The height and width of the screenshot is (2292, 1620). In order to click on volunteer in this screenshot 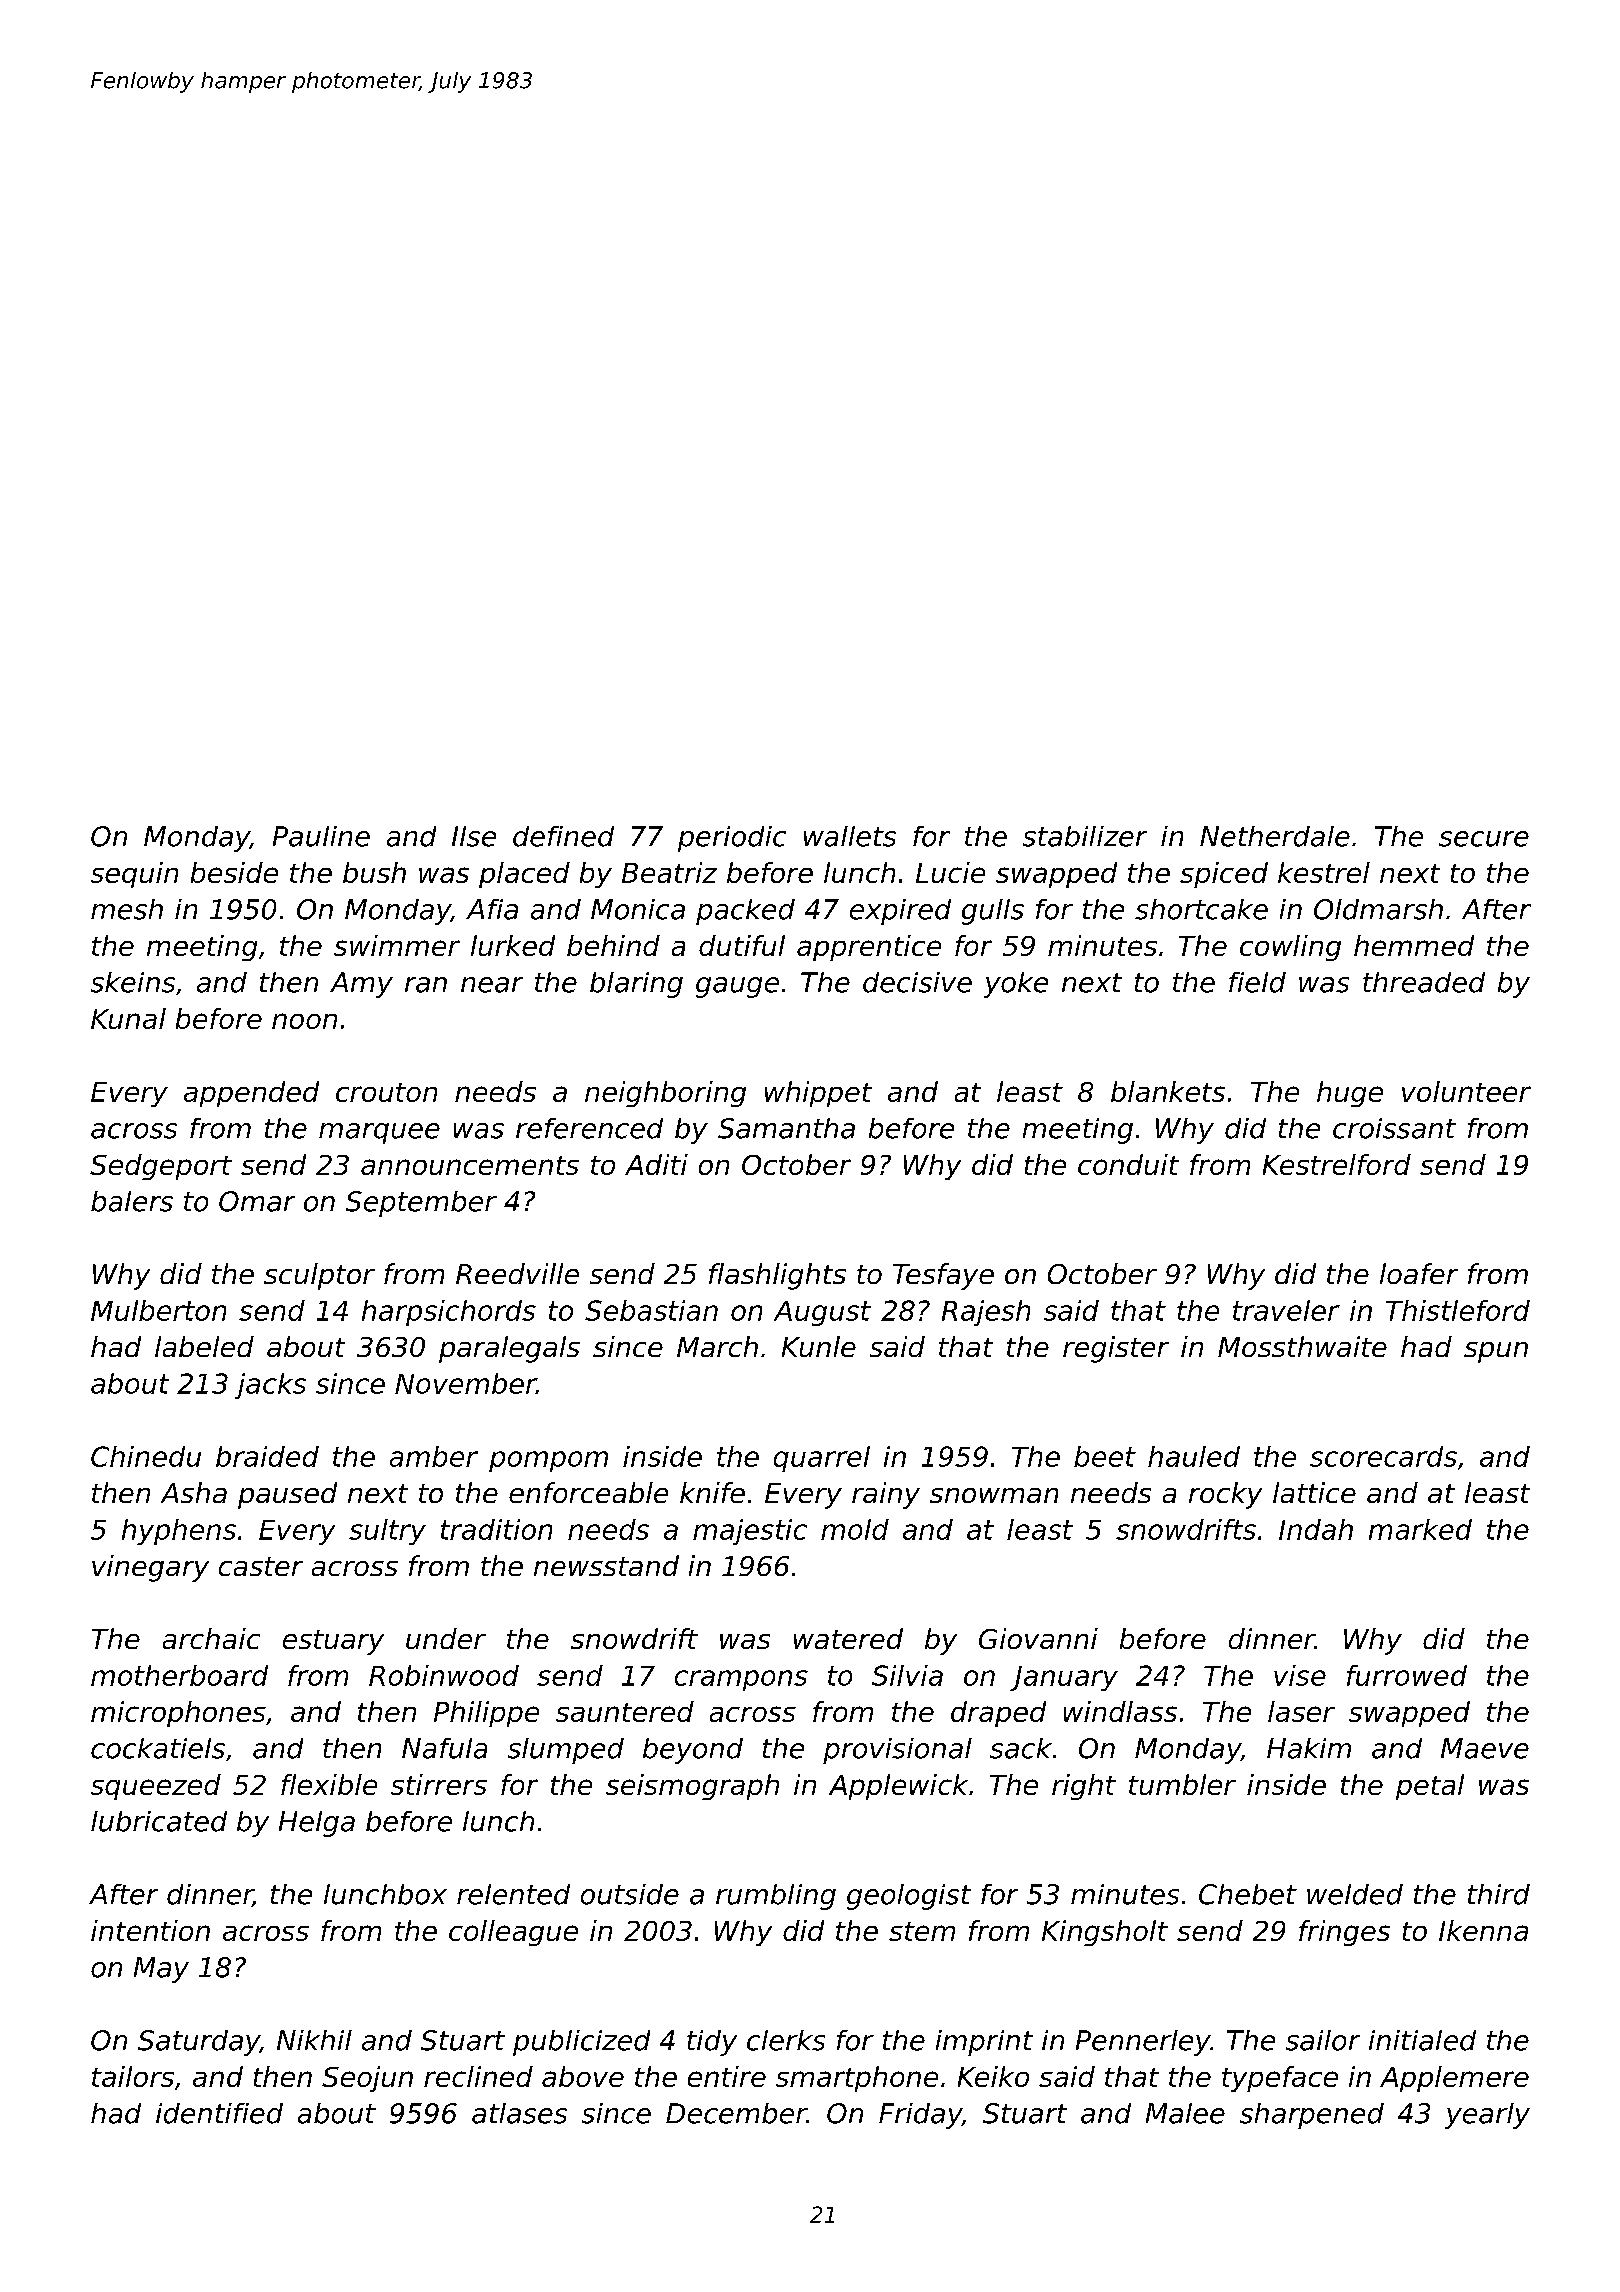, I will do `click(1466, 1091)`.
